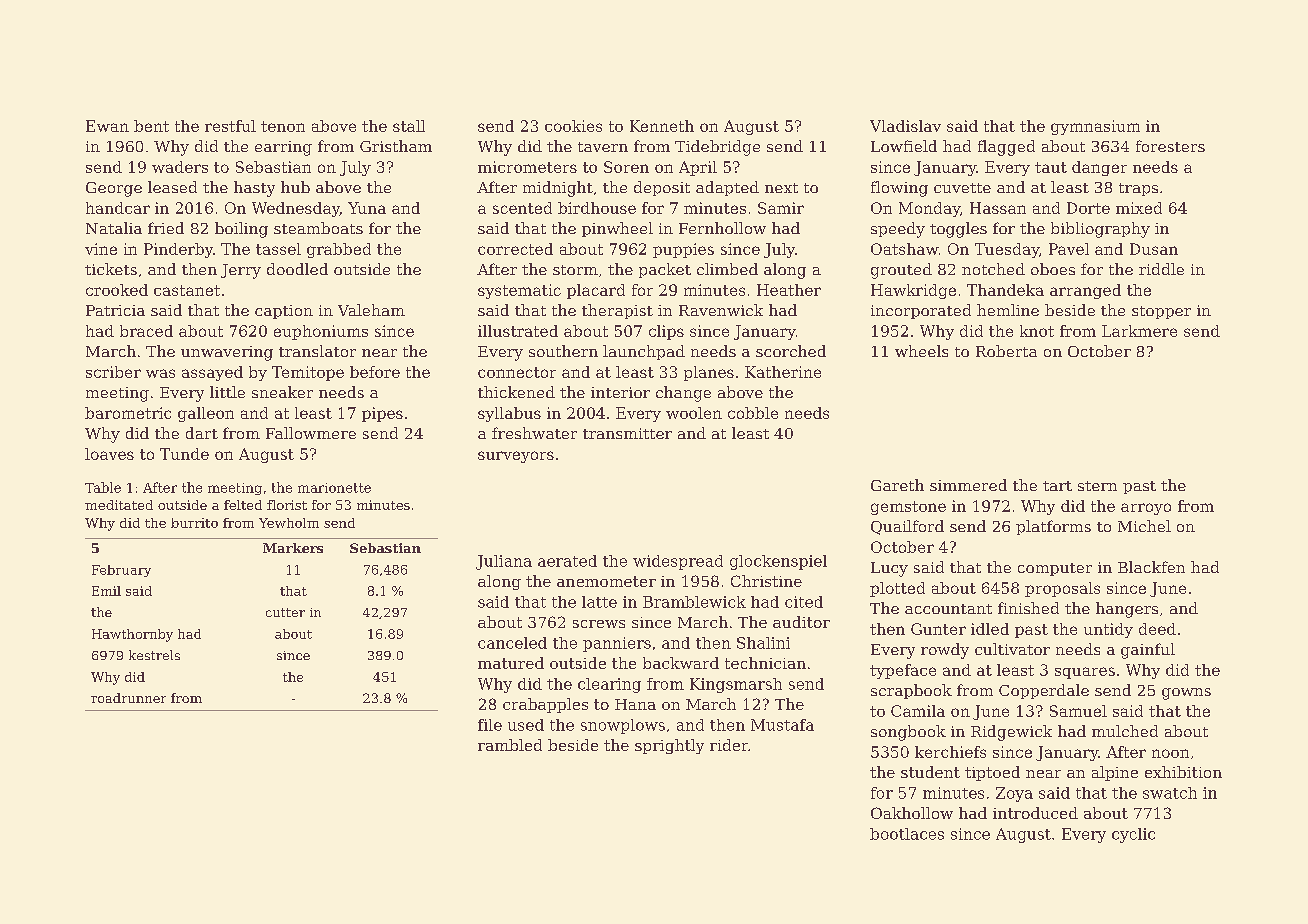 The height and width of the screenshot is (924, 1308). I want to click on adapted, so click(727, 188).
